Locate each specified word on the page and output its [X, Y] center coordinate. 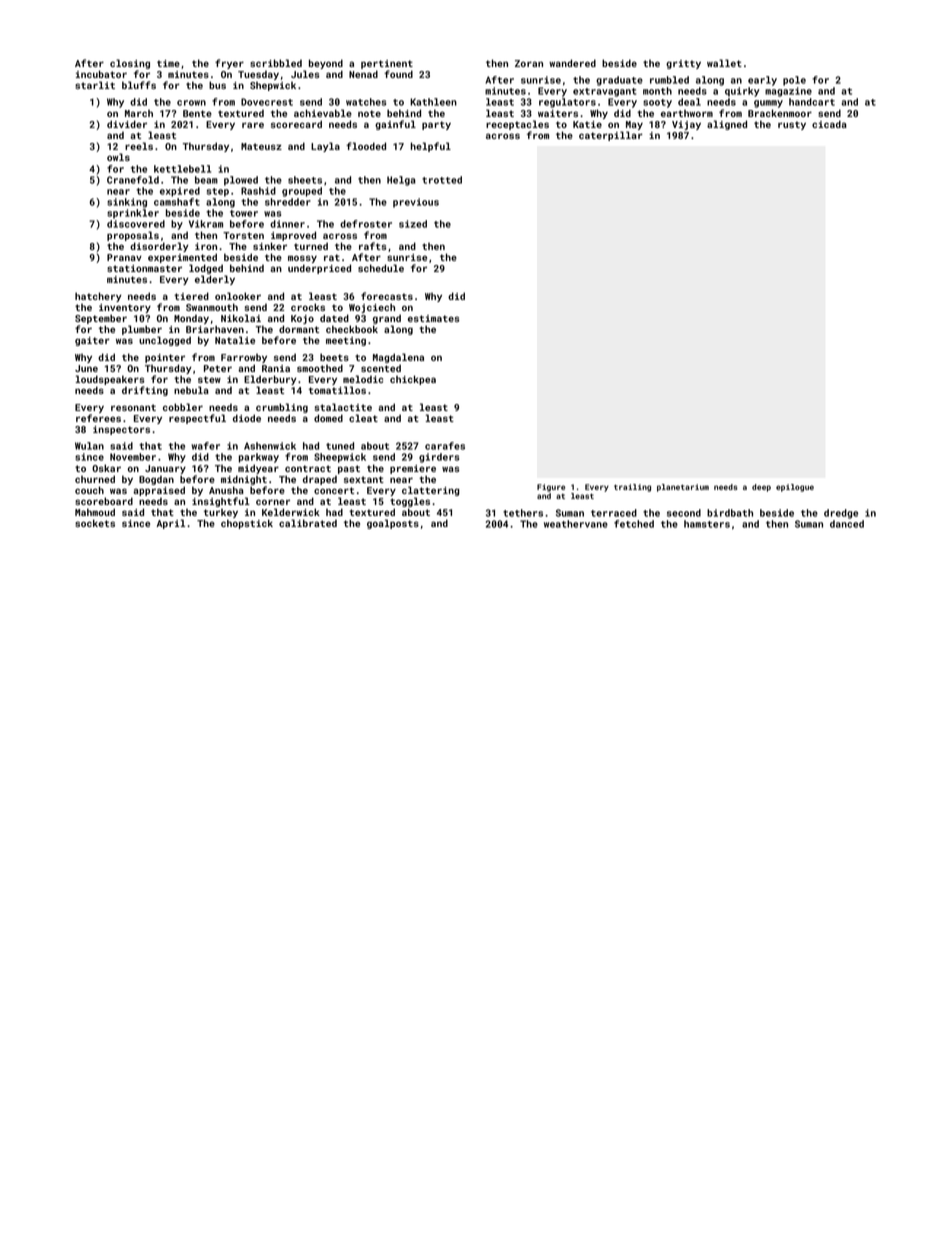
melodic [363, 379]
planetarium [683, 488]
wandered [572, 63]
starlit [95, 85]
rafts [373, 246]
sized [413, 224]
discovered [136, 224]
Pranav [124, 257]
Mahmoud [95, 512]
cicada [829, 124]
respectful [197, 419]
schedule [381, 268]
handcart [812, 102]
